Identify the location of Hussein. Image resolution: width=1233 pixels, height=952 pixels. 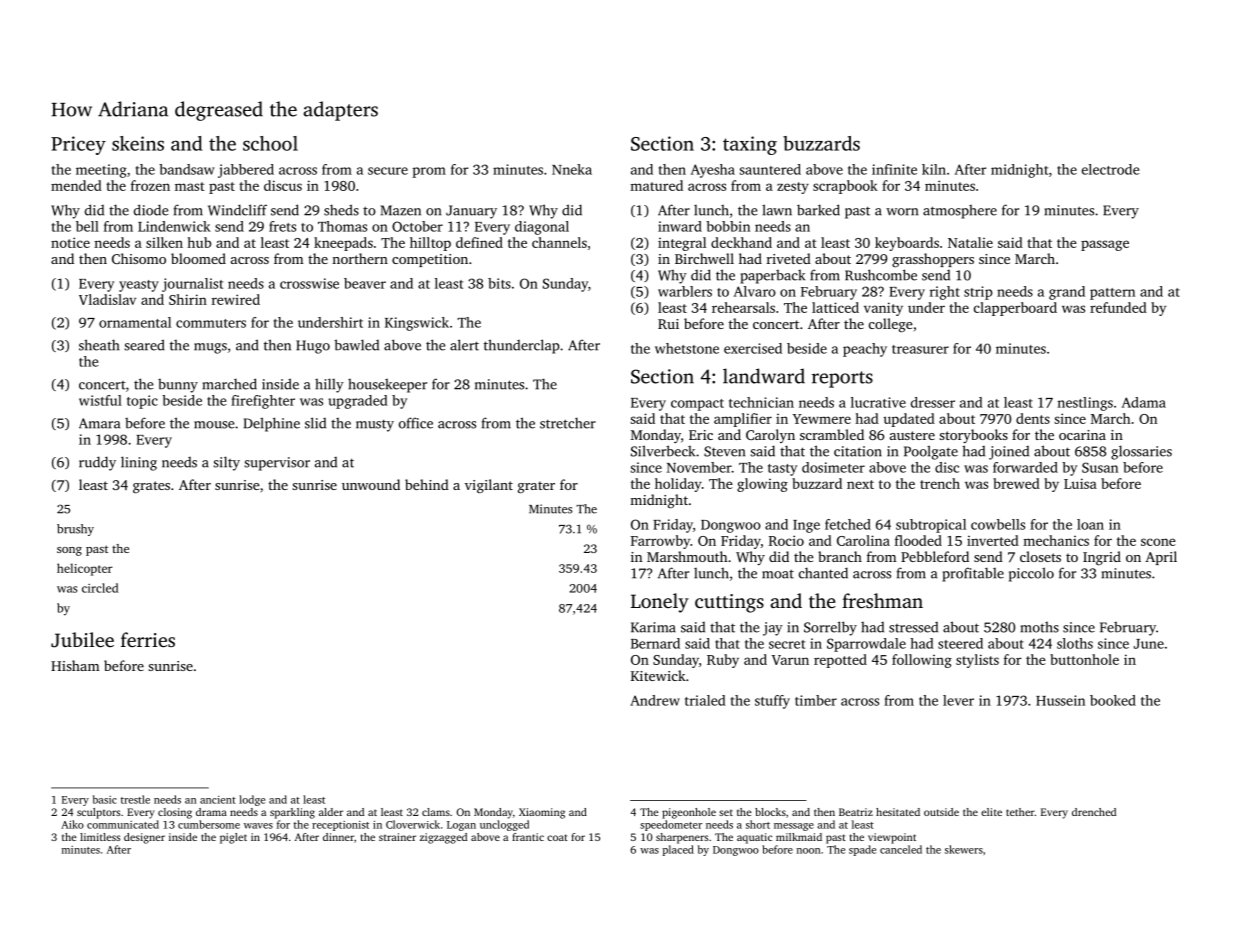
(1060, 700).
